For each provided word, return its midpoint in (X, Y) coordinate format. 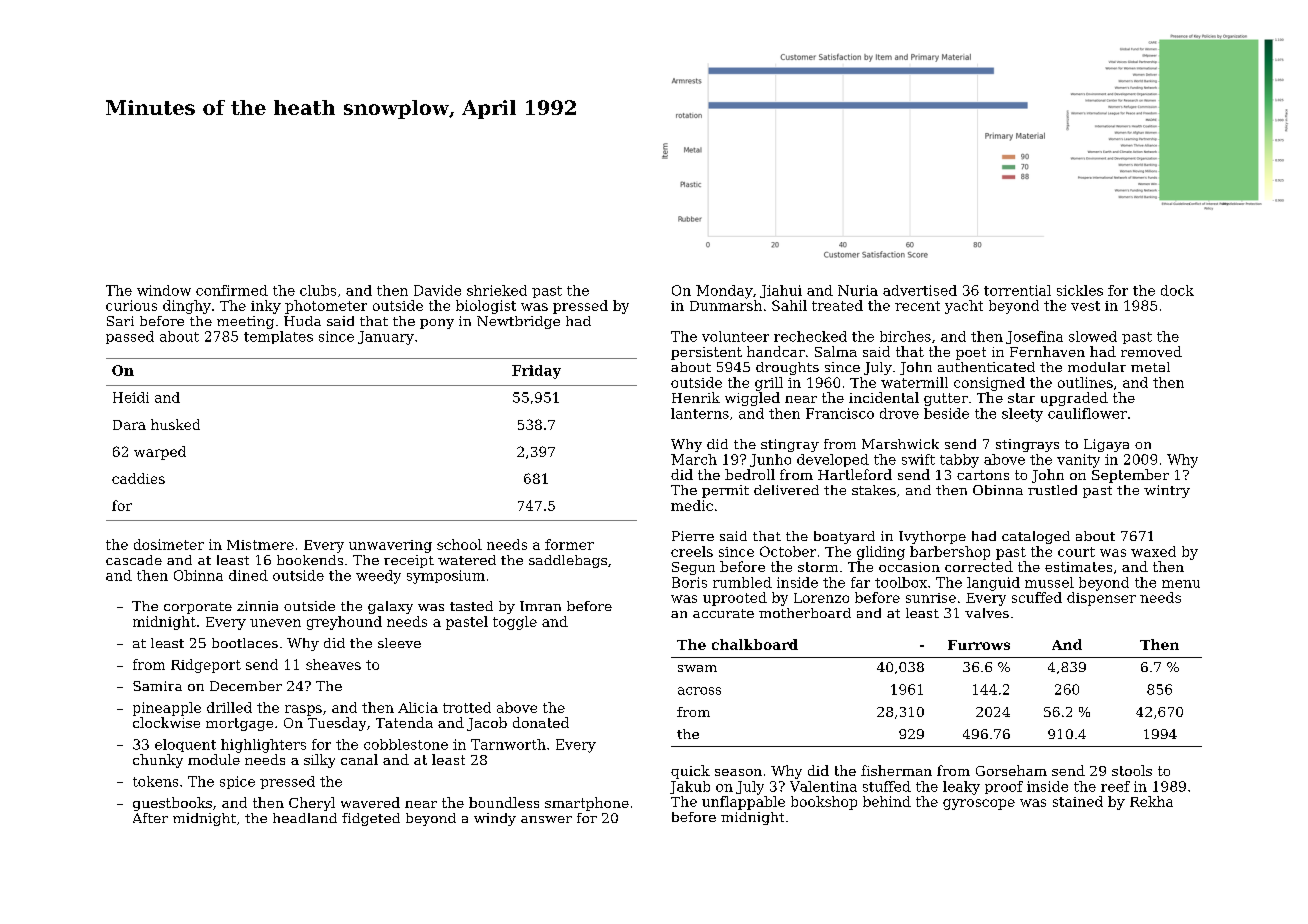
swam (697, 668)
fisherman (896, 770)
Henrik (696, 397)
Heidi (131, 397)
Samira (157, 686)
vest (1085, 306)
